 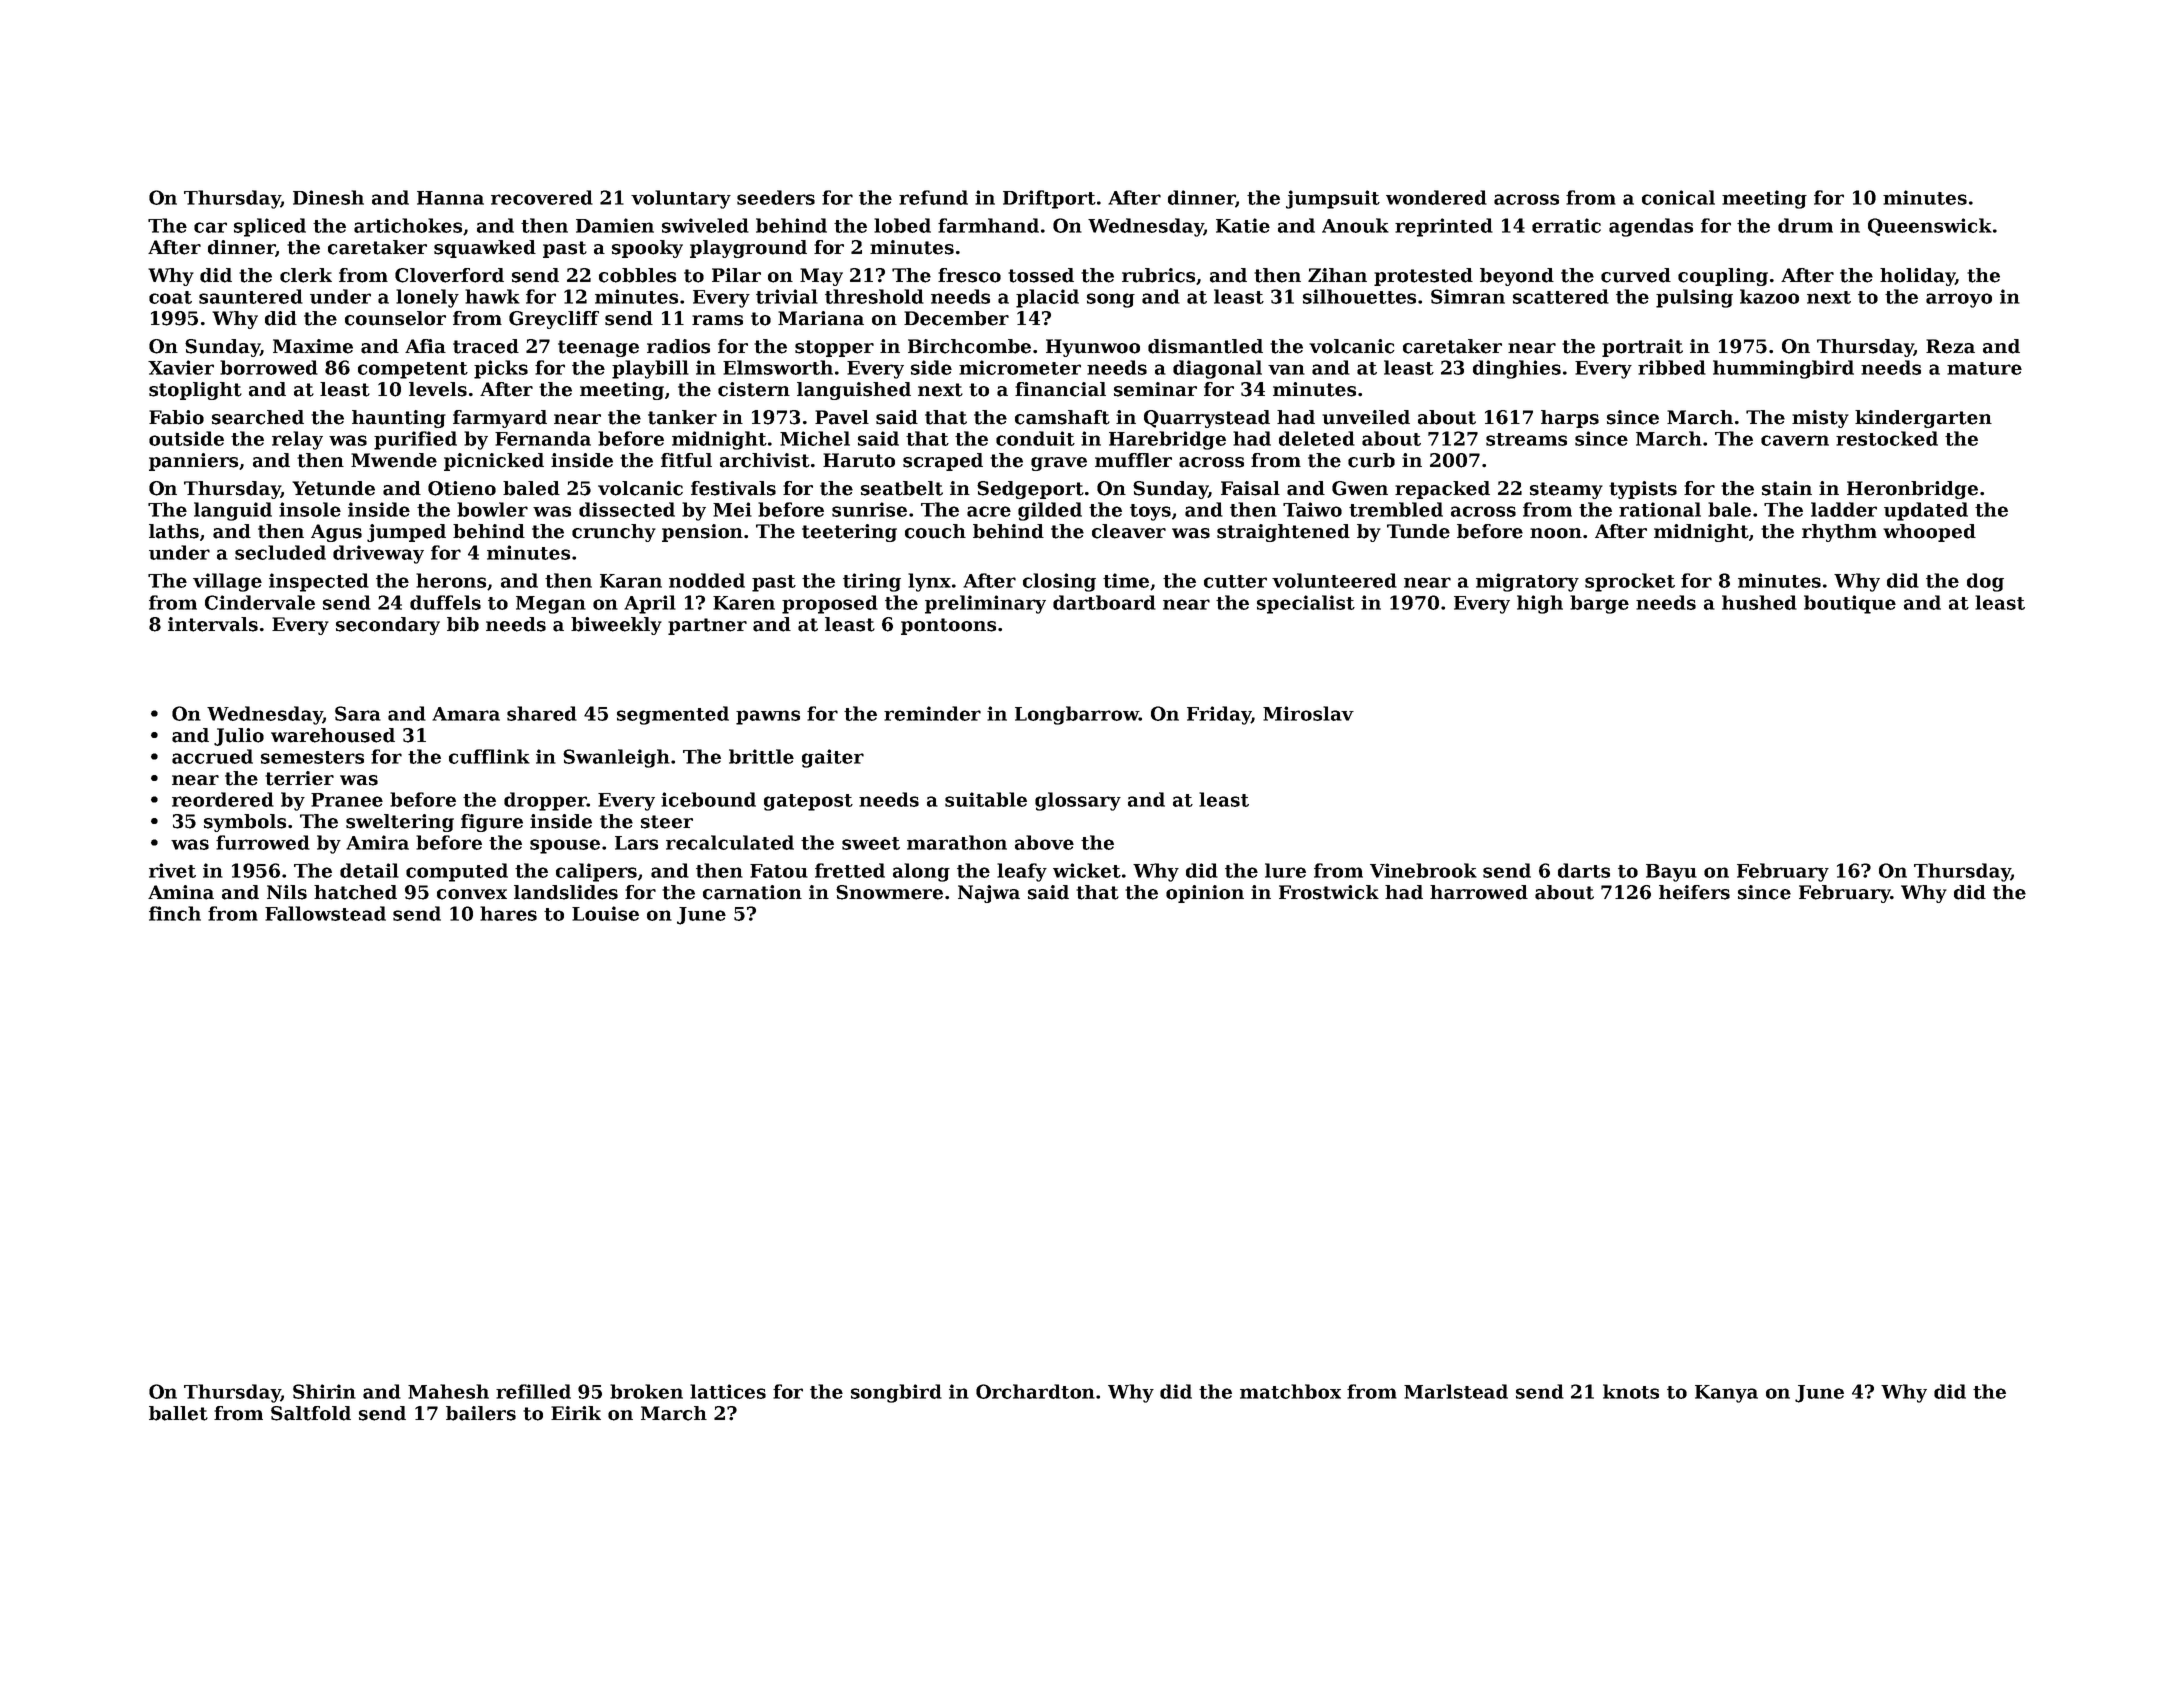 What do you see at coordinates (1290, 1391) in the image?
I see `matchbox` at bounding box center [1290, 1391].
